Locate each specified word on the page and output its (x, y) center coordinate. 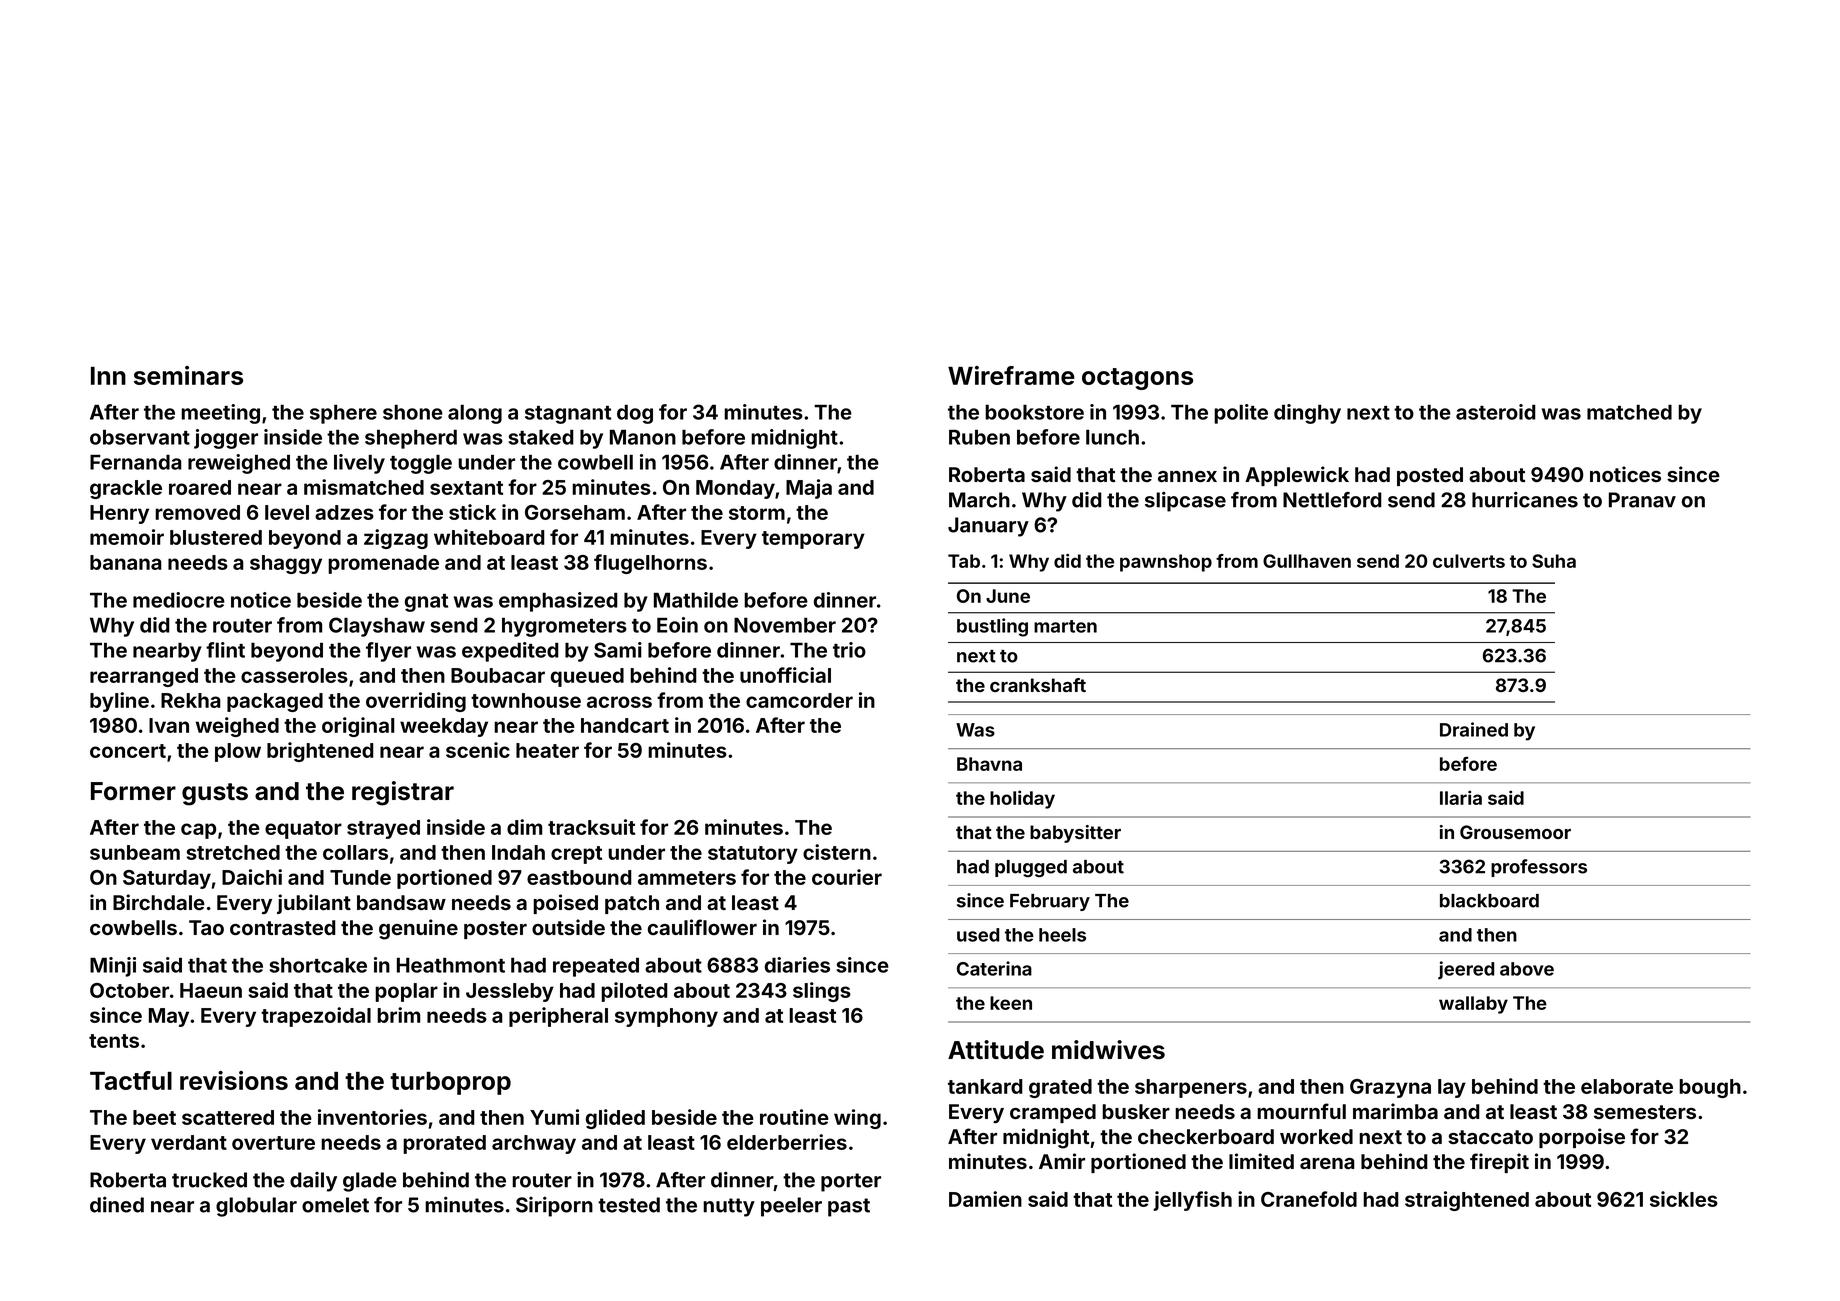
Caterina (994, 968)
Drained (1474, 729)
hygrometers (564, 627)
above (1527, 969)
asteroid (1496, 412)
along (475, 414)
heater (547, 750)
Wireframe (1011, 375)
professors (1539, 868)
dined (117, 1205)
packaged (275, 702)
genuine (418, 929)
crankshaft (1038, 685)
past (849, 1207)
